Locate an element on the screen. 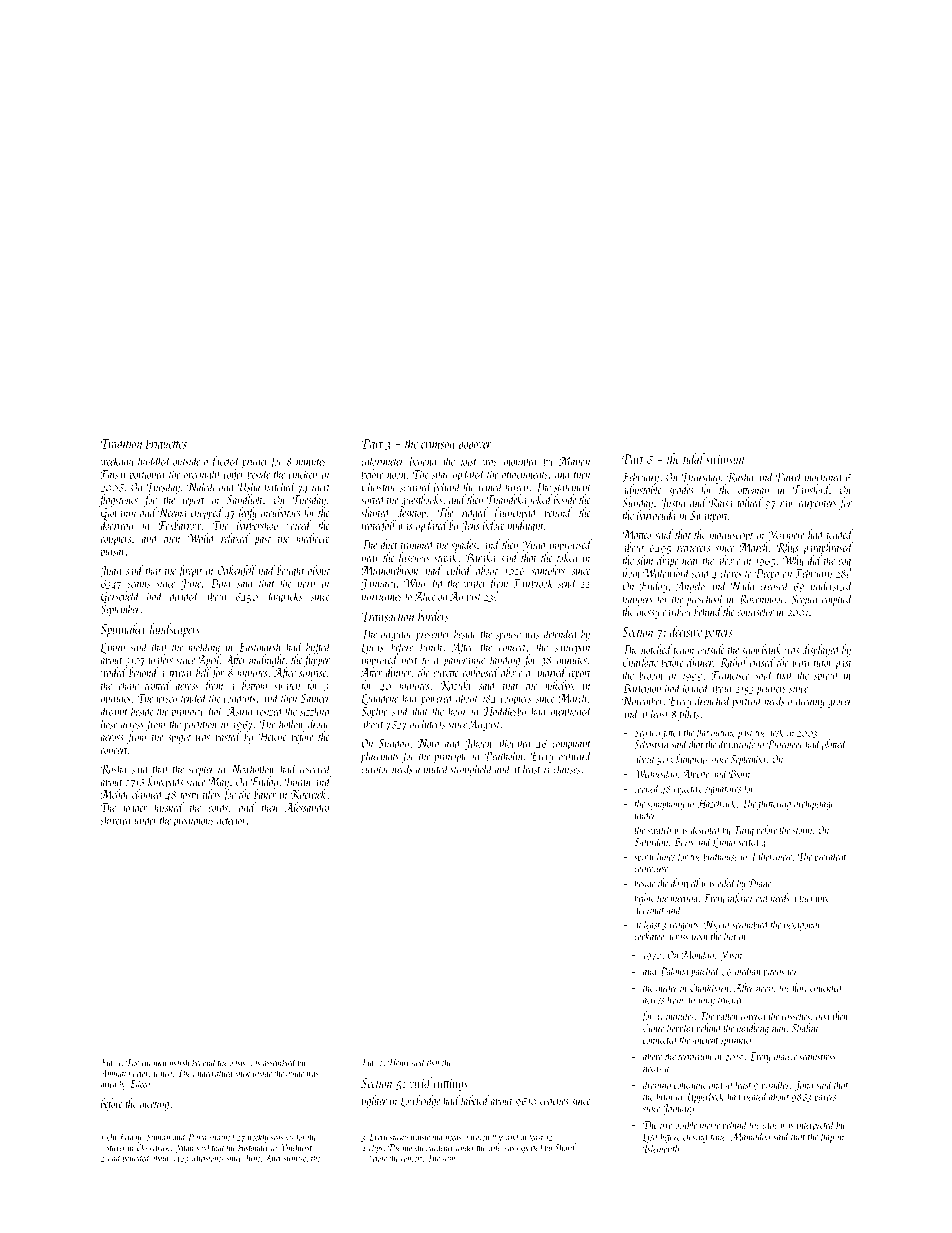 Image resolution: width=952 pixels, height=1233 pixels. assembled is located at coordinates (279, 1062).
